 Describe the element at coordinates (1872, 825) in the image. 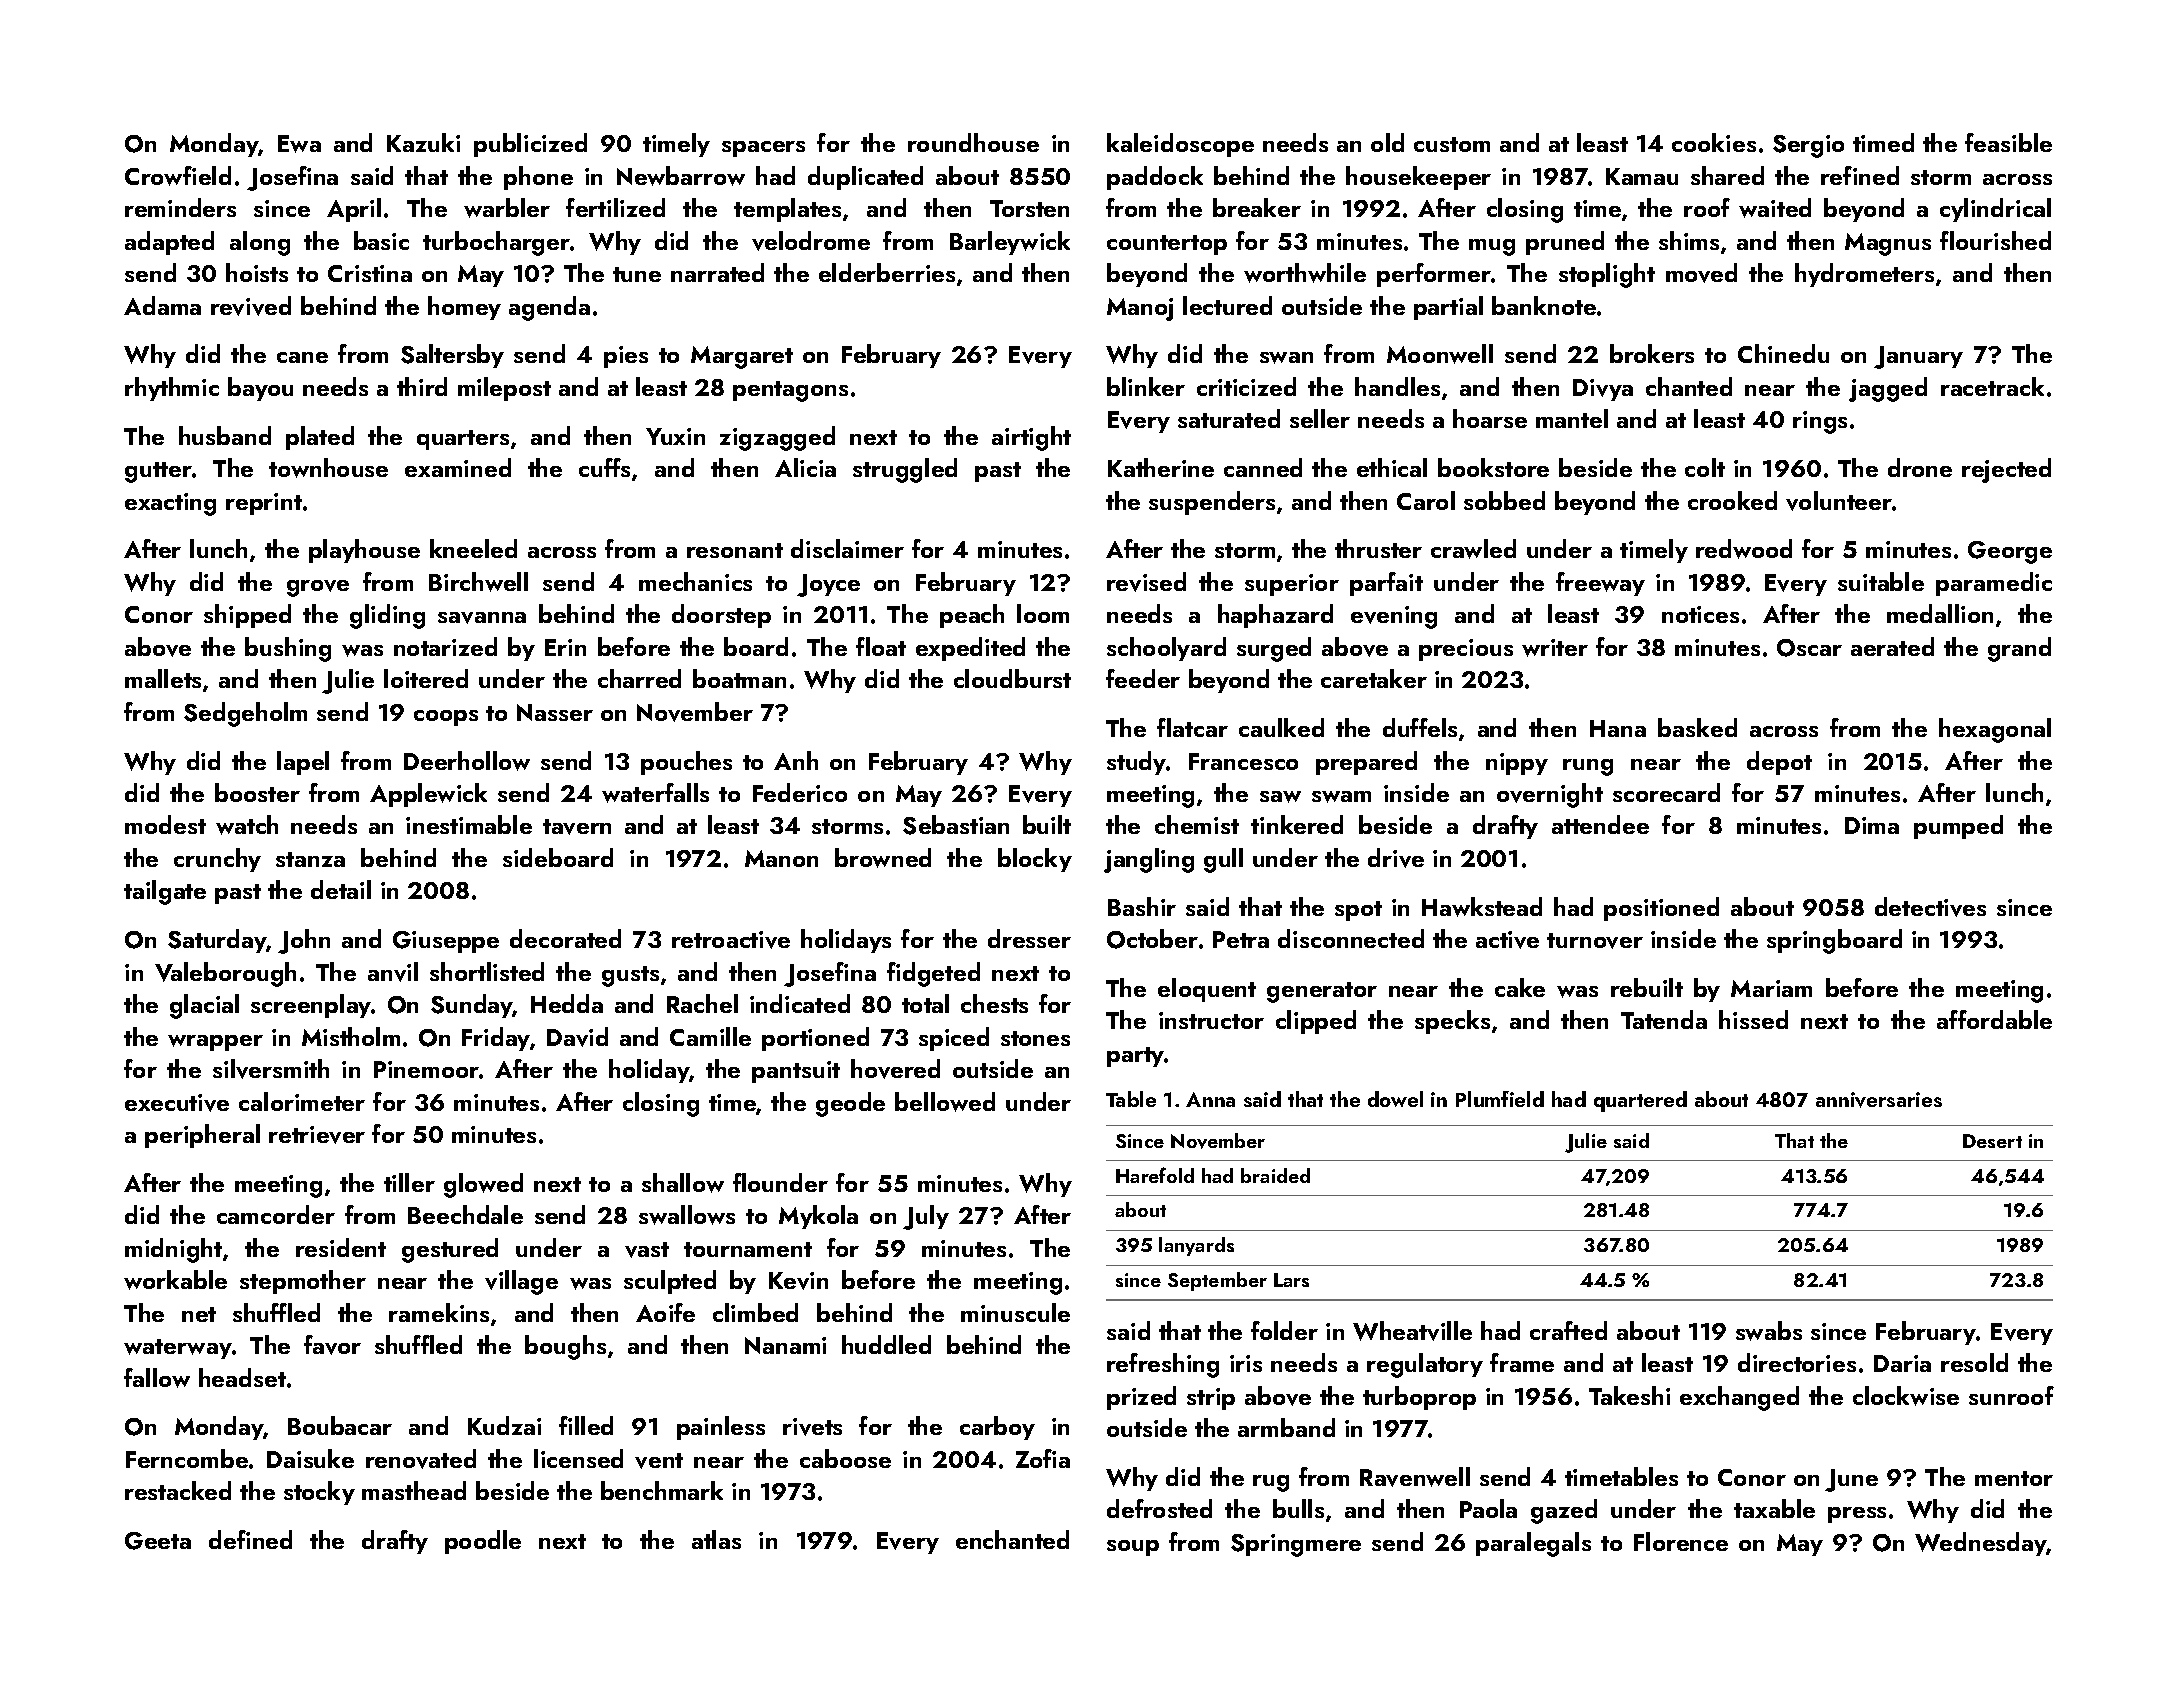

I see `Dima` at that location.
